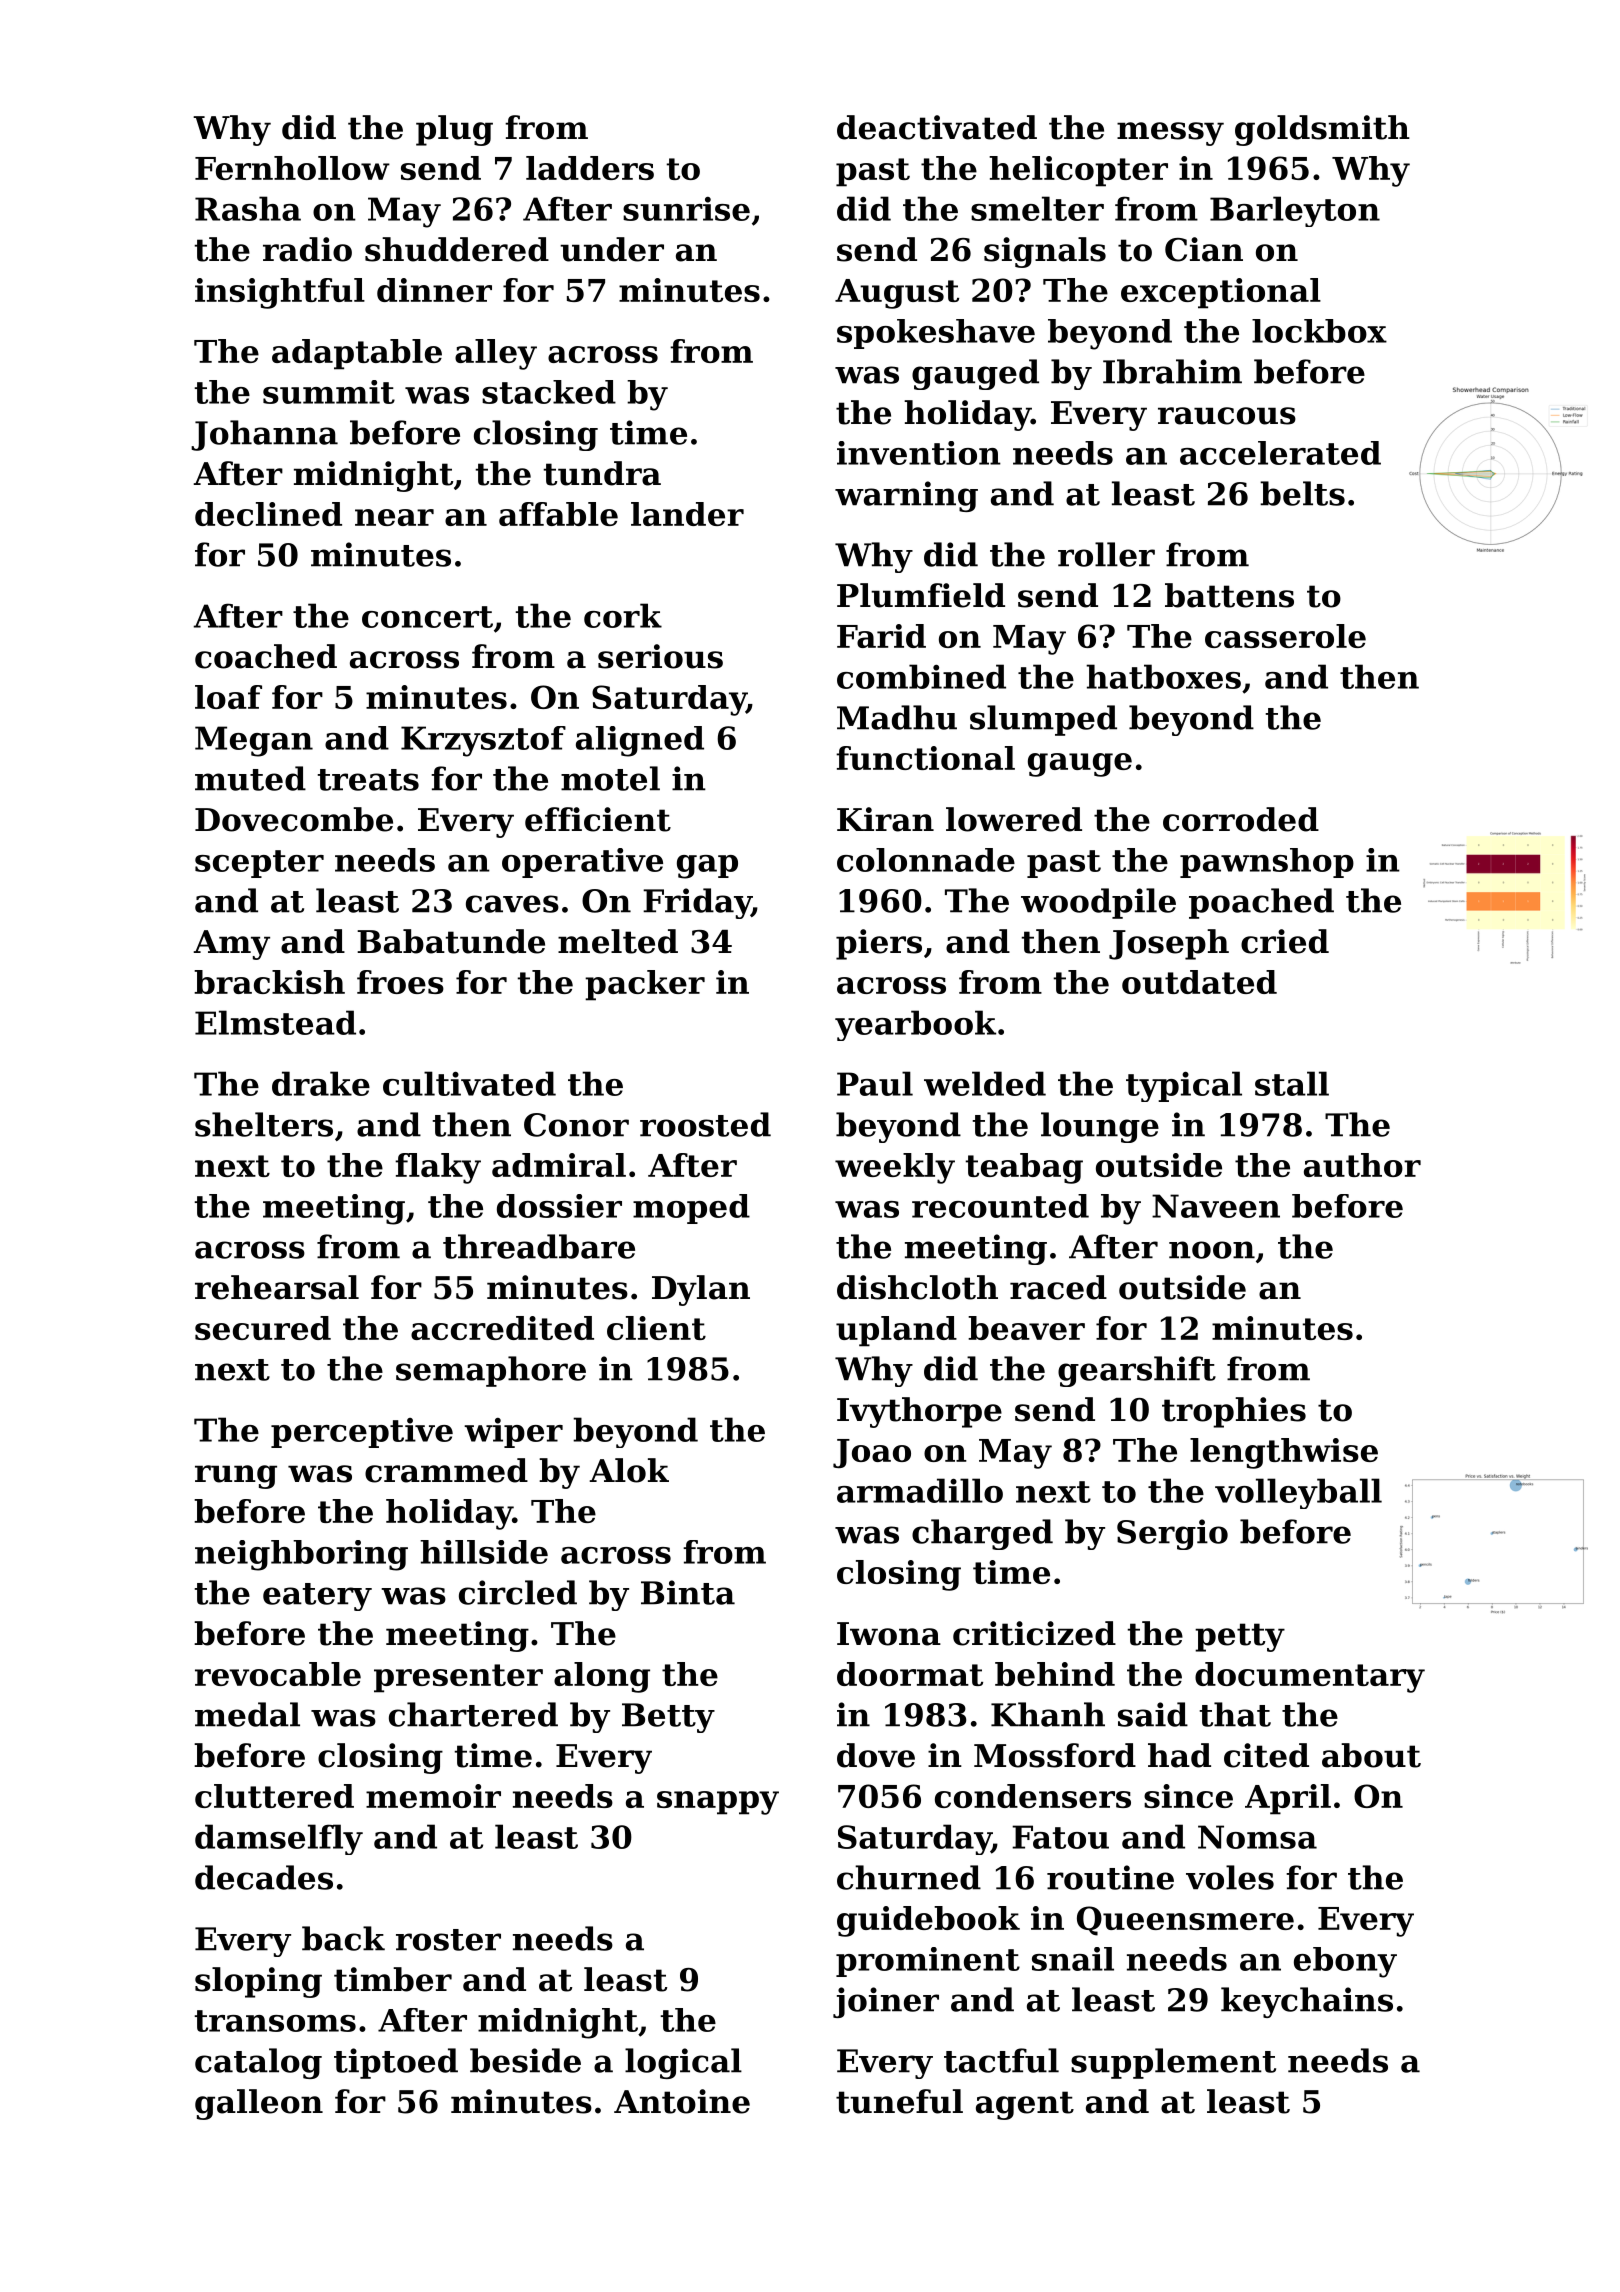 The width and height of the screenshot is (1620, 2292). What do you see at coordinates (682, 2101) in the screenshot?
I see `Antoine` at bounding box center [682, 2101].
